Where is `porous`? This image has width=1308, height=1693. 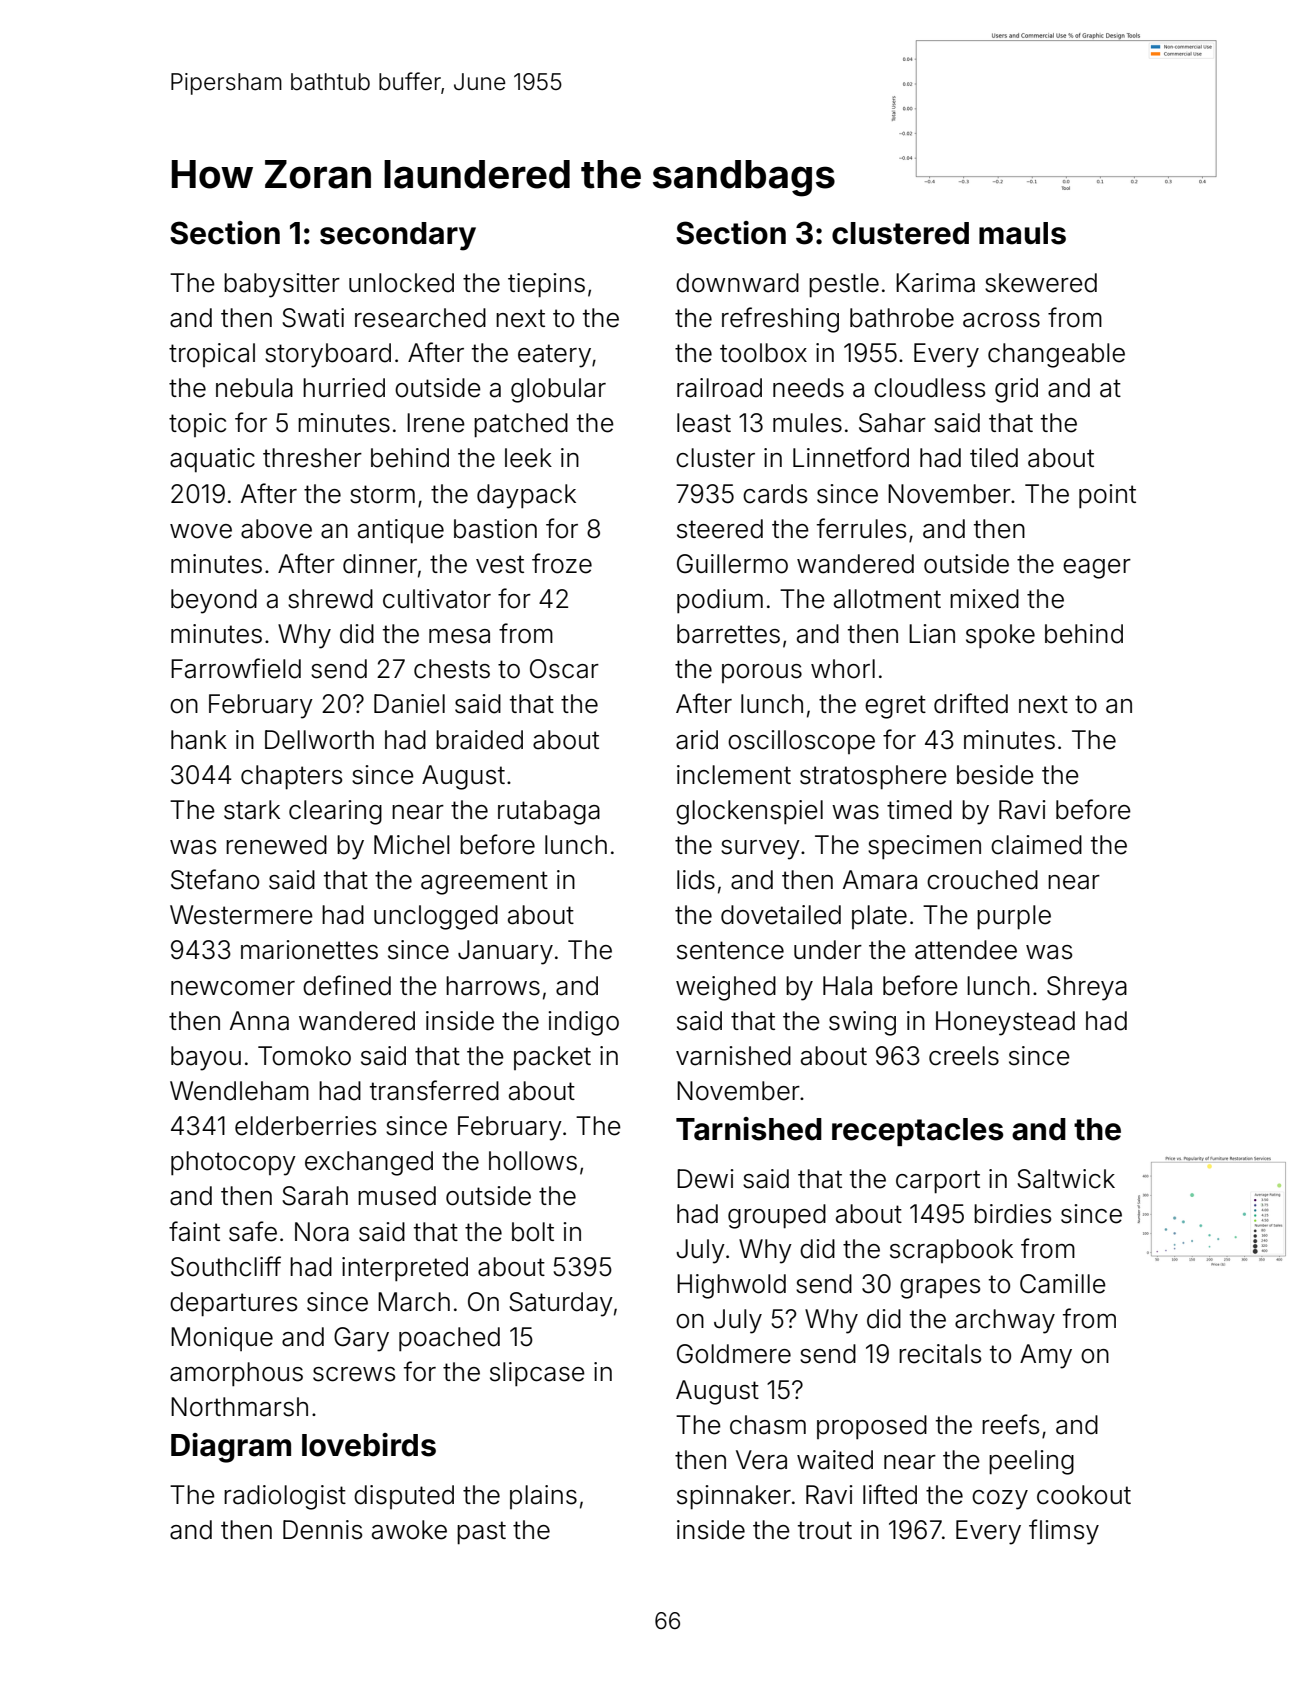
porous is located at coordinates (762, 673).
